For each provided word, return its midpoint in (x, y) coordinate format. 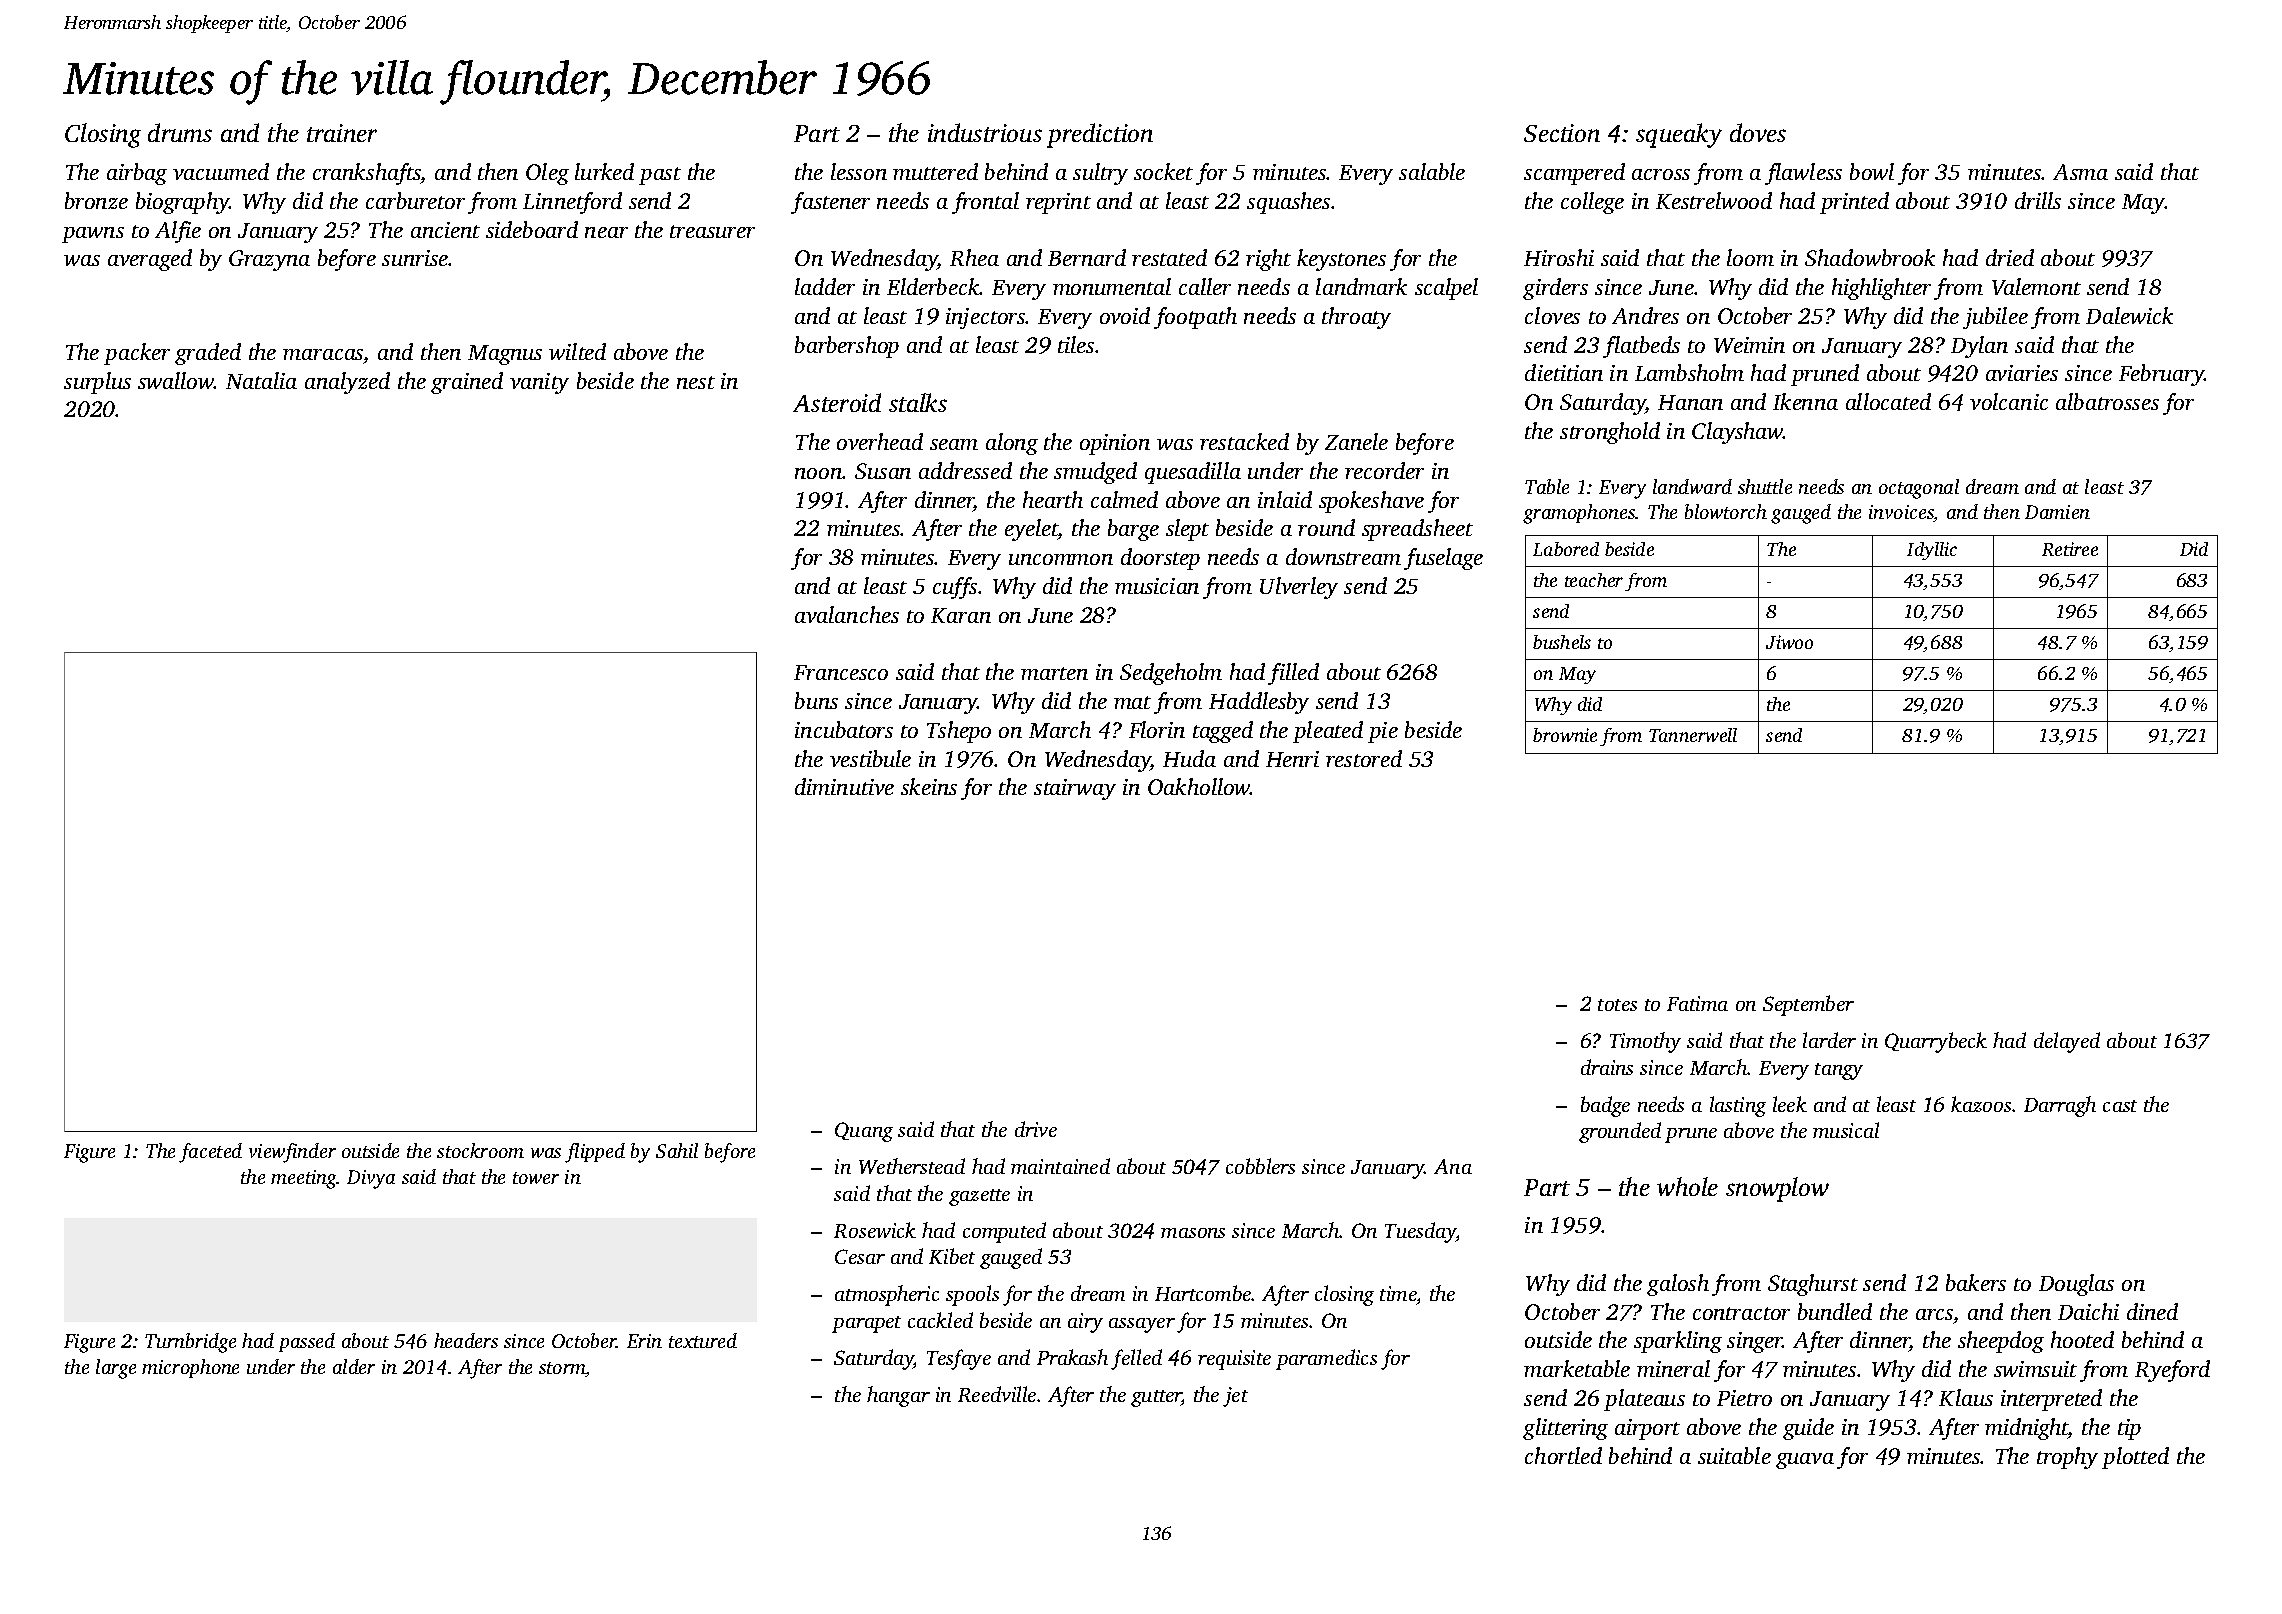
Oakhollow (1199, 786)
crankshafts (367, 174)
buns (816, 700)
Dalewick (2129, 315)
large (116, 1369)
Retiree (2070, 549)
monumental (1112, 286)
